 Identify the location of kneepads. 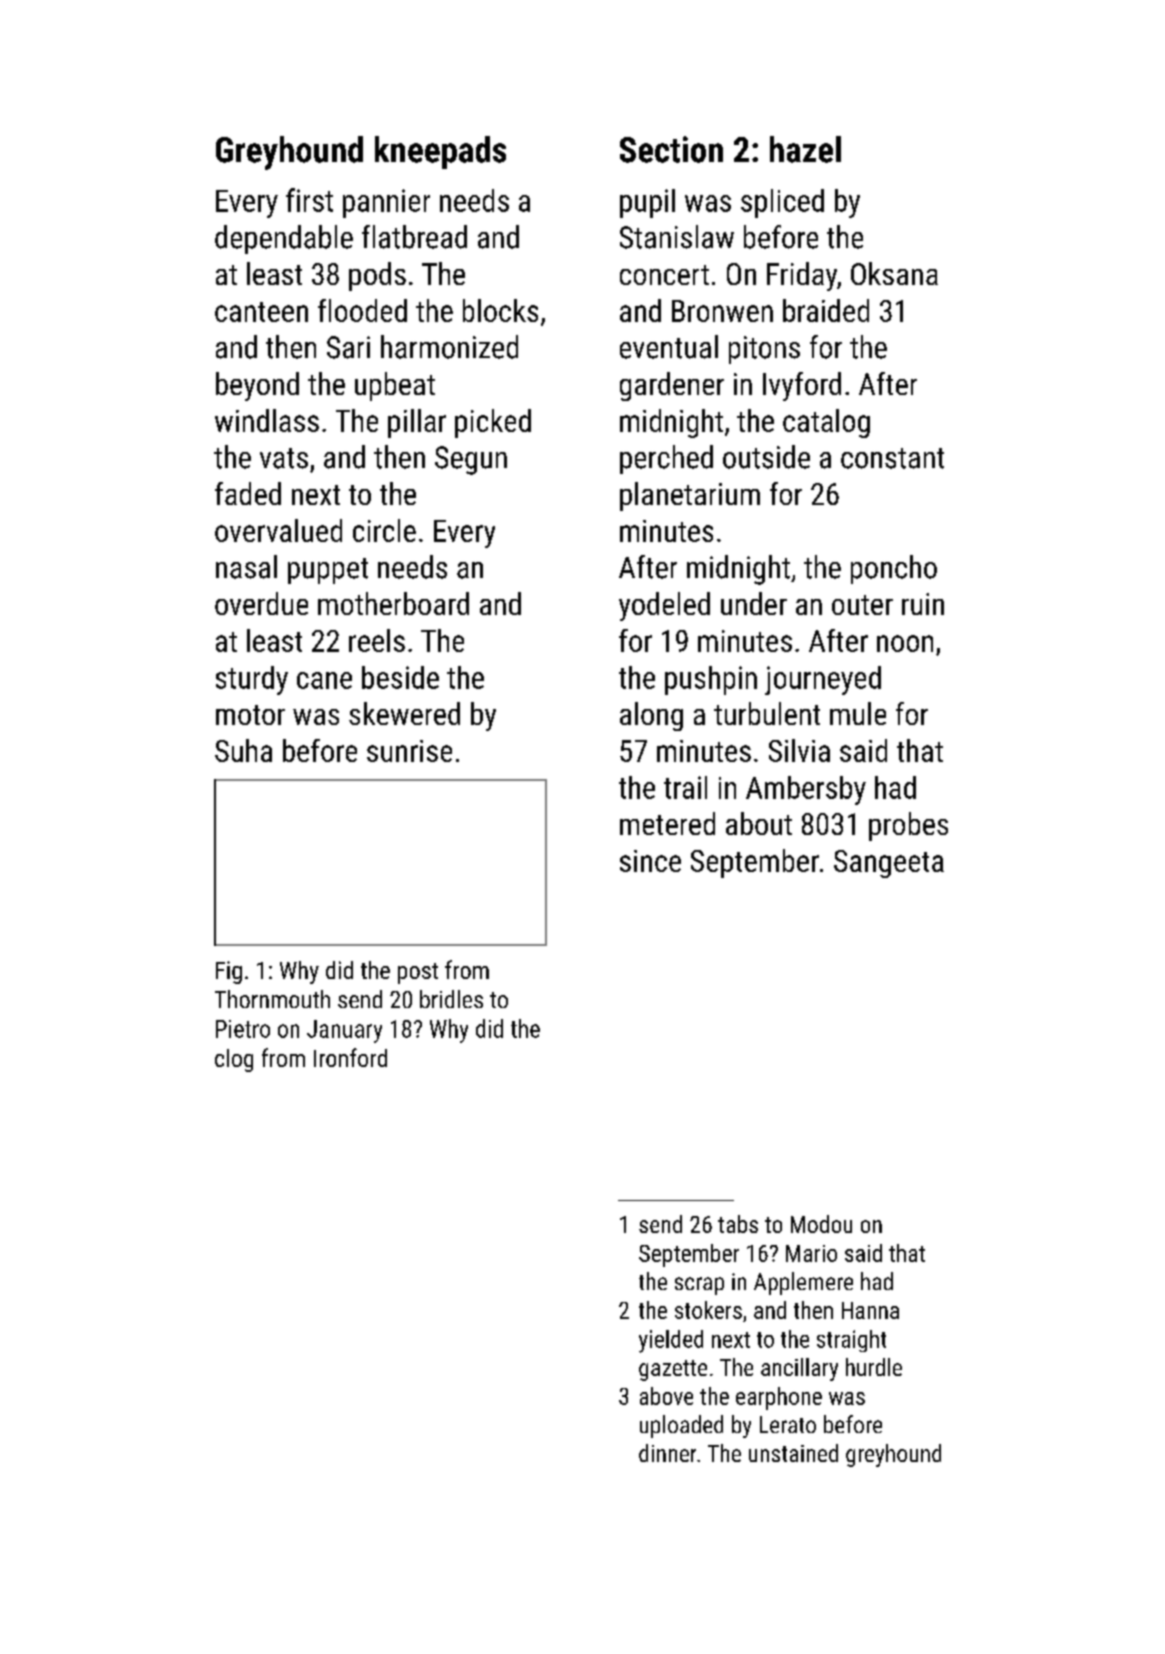
(440, 152).
